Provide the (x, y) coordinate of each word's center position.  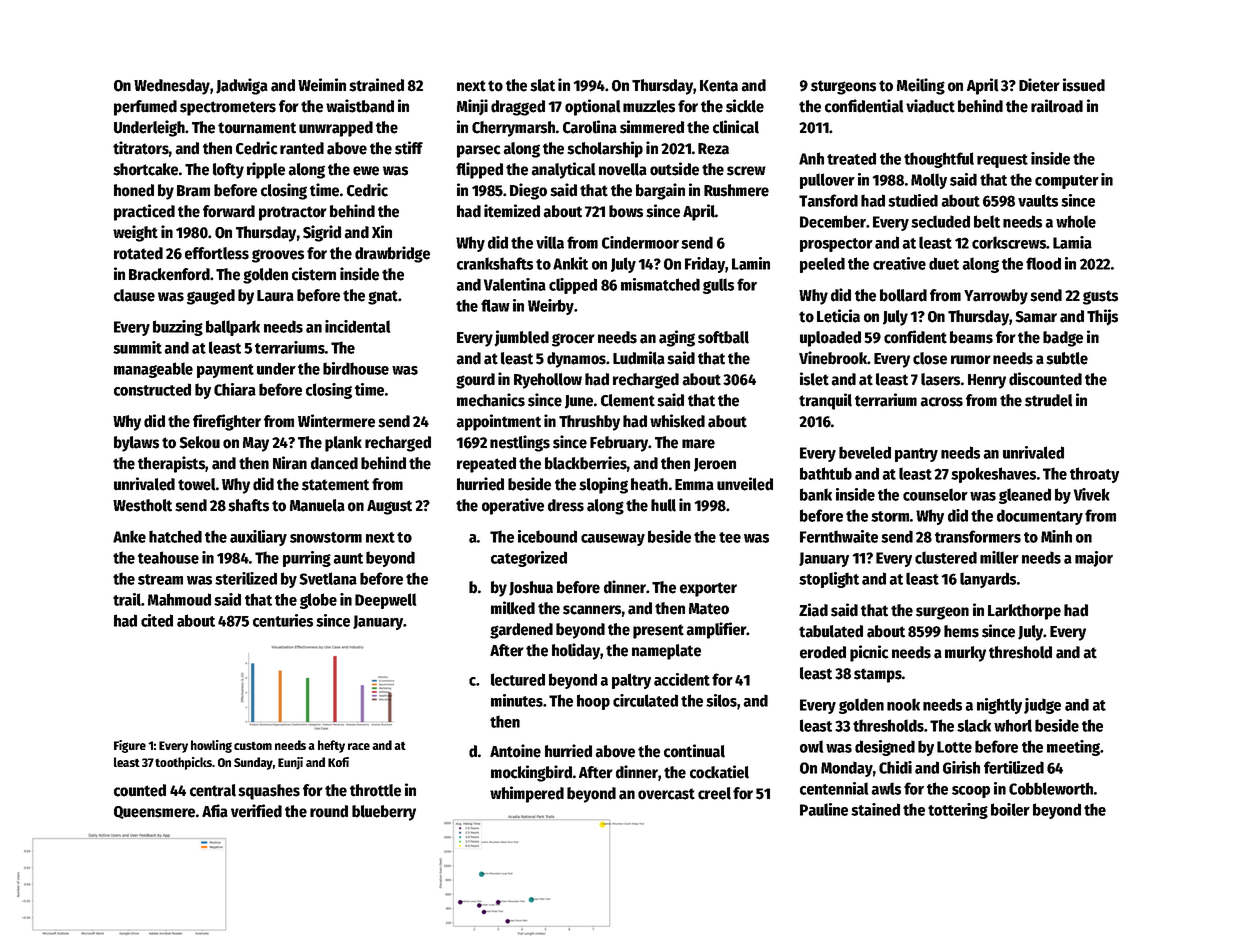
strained (376, 85)
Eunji (290, 763)
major (1094, 559)
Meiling (921, 86)
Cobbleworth (1051, 788)
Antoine (515, 751)
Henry (987, 381)
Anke (129, 536)
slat (542, 85)
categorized (529, 559)
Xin (382, 231)
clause (134, 295)
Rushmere (736, 190)
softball (723, 337)
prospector (836, 245)
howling (211, 746)
